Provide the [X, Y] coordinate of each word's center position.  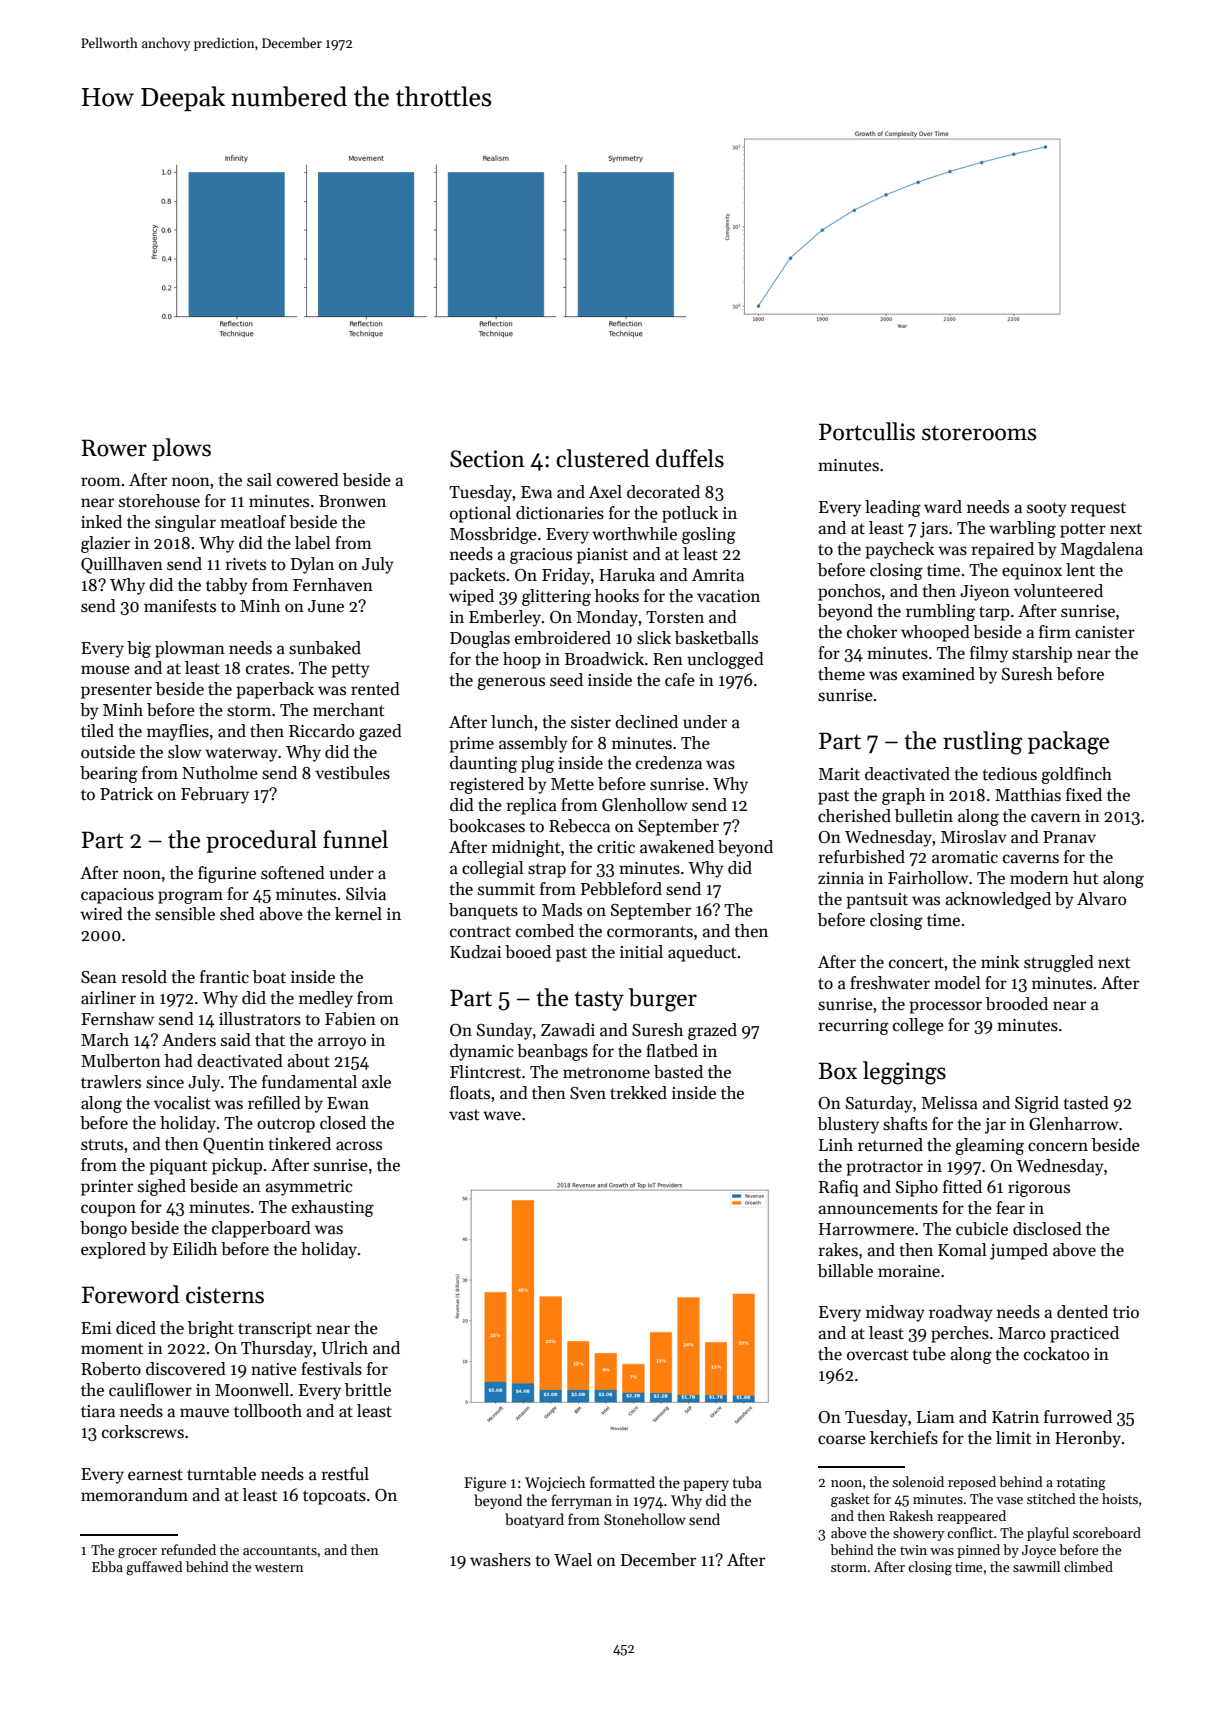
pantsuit [877, 901]
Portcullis [867, 431]
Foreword [130, 1294]
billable [845, 1271]
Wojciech [555, 1483]
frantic [224, 977]
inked [101, 521]
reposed [972, 1483]
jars [934, 530]
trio [1126, 1312]
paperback [275, 690]
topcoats [334, 1497]
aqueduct [702, 953]
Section [487, 459]
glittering [556, 597]
